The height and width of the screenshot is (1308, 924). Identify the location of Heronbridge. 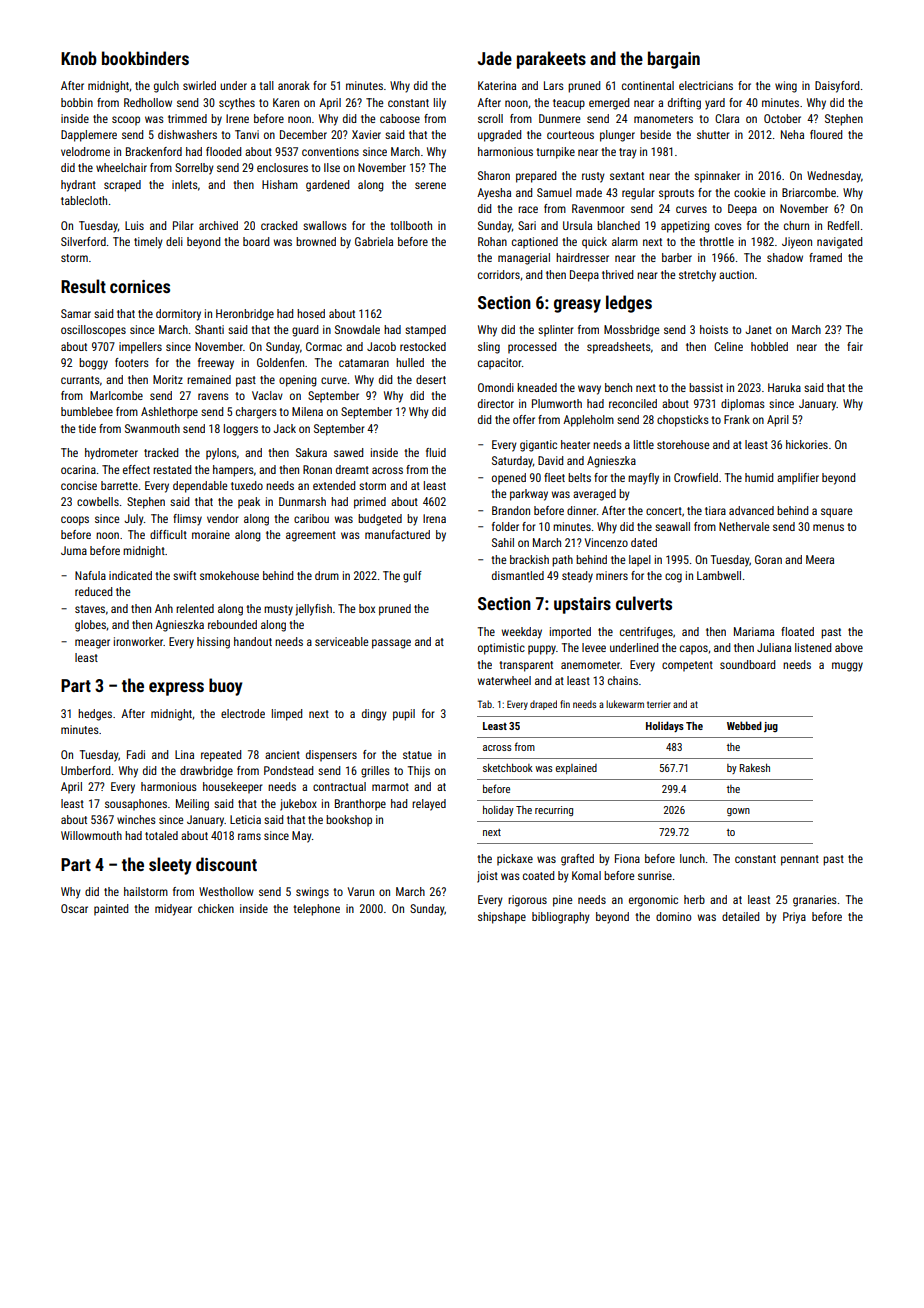
(245, 315).
